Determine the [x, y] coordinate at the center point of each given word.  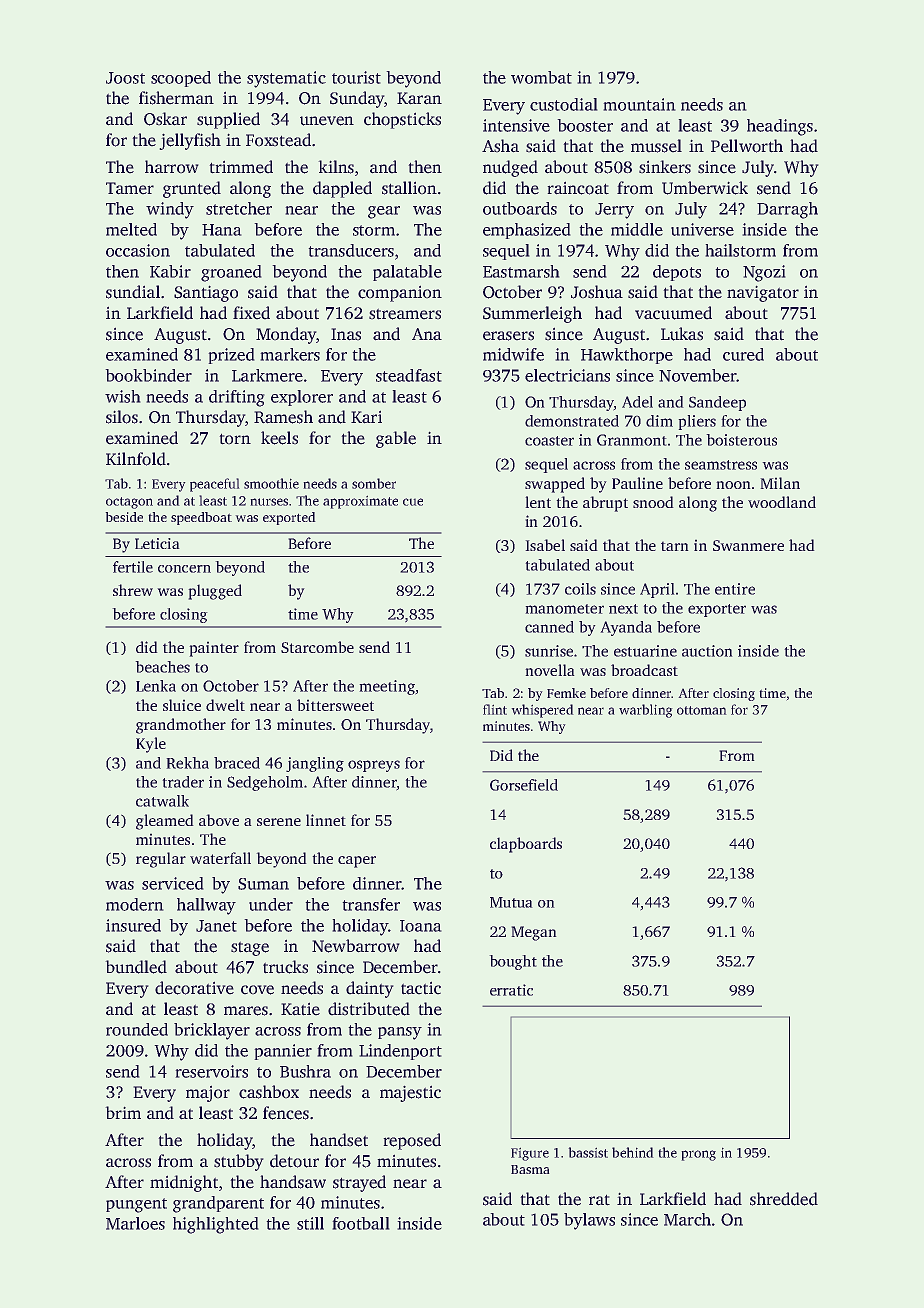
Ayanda [626, 628]
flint [495, 709]
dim [659, 421]
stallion [409, 188]
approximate [360, 502]
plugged [215, 592]
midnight [184, 1183]
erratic [511, 990]
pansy [400, 1033]
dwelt [225, 705]
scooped [181, 79]
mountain [639, 104]
